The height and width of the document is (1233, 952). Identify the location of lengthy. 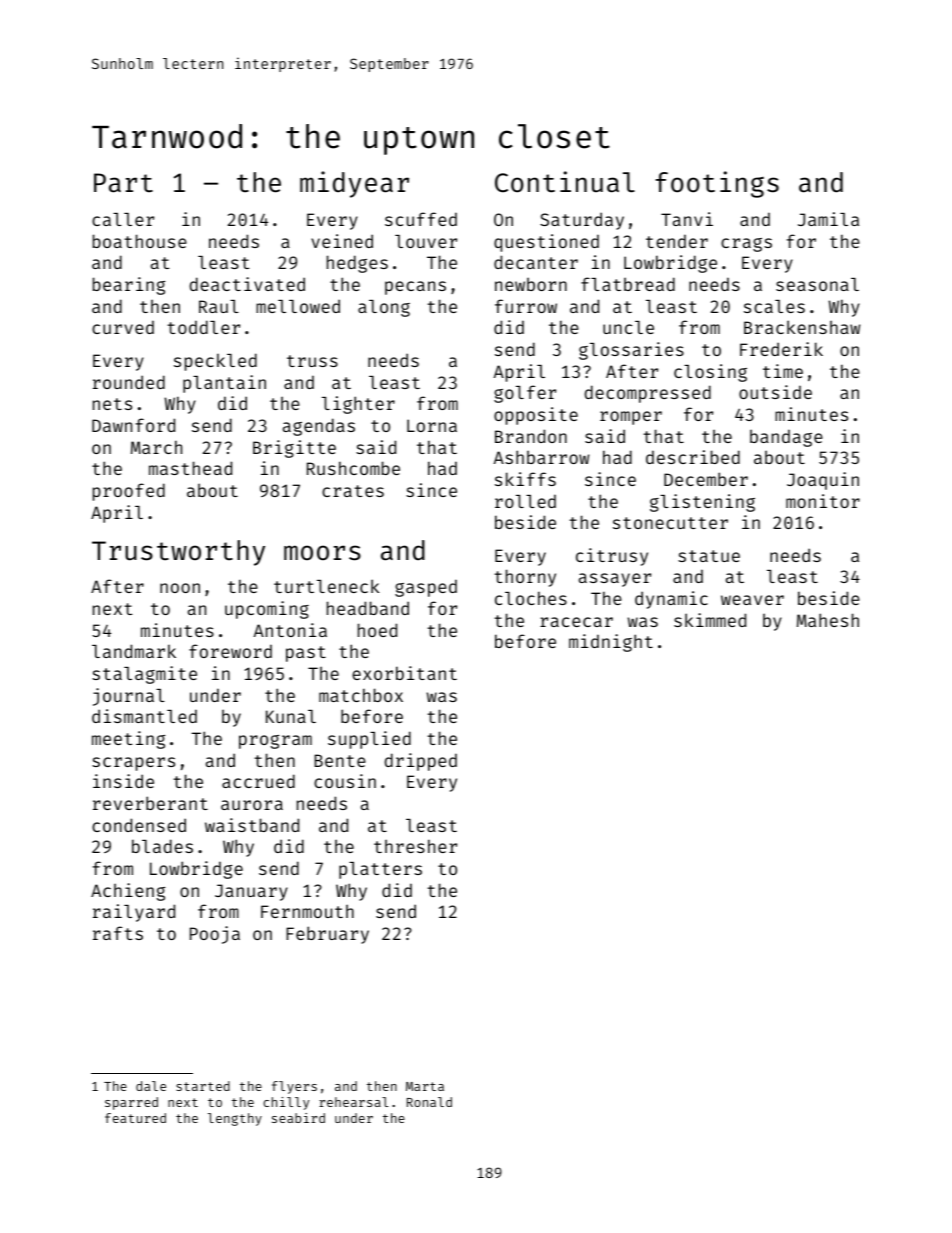
(235, 1119).
